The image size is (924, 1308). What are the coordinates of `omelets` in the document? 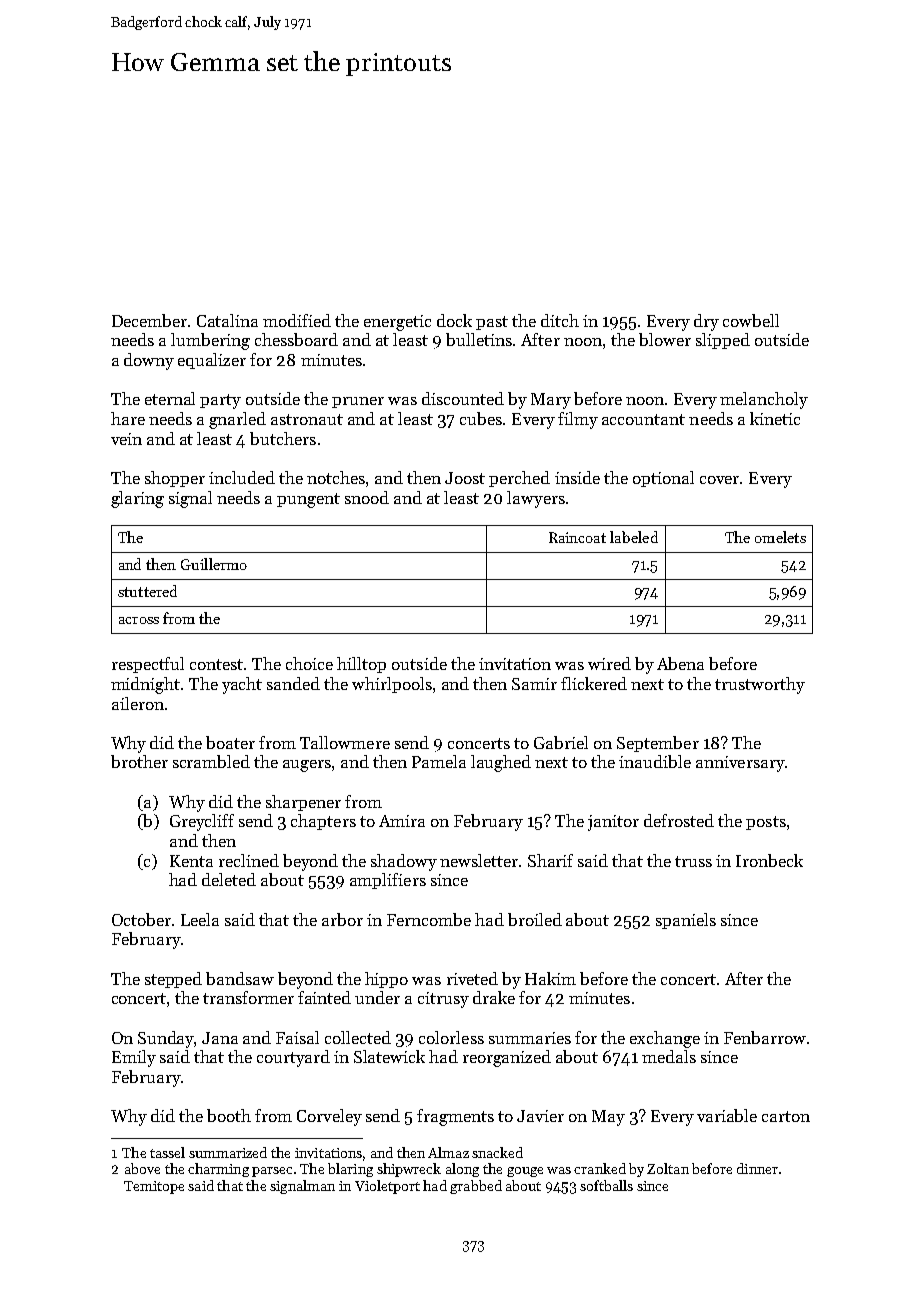 It's located at (780, 537).
